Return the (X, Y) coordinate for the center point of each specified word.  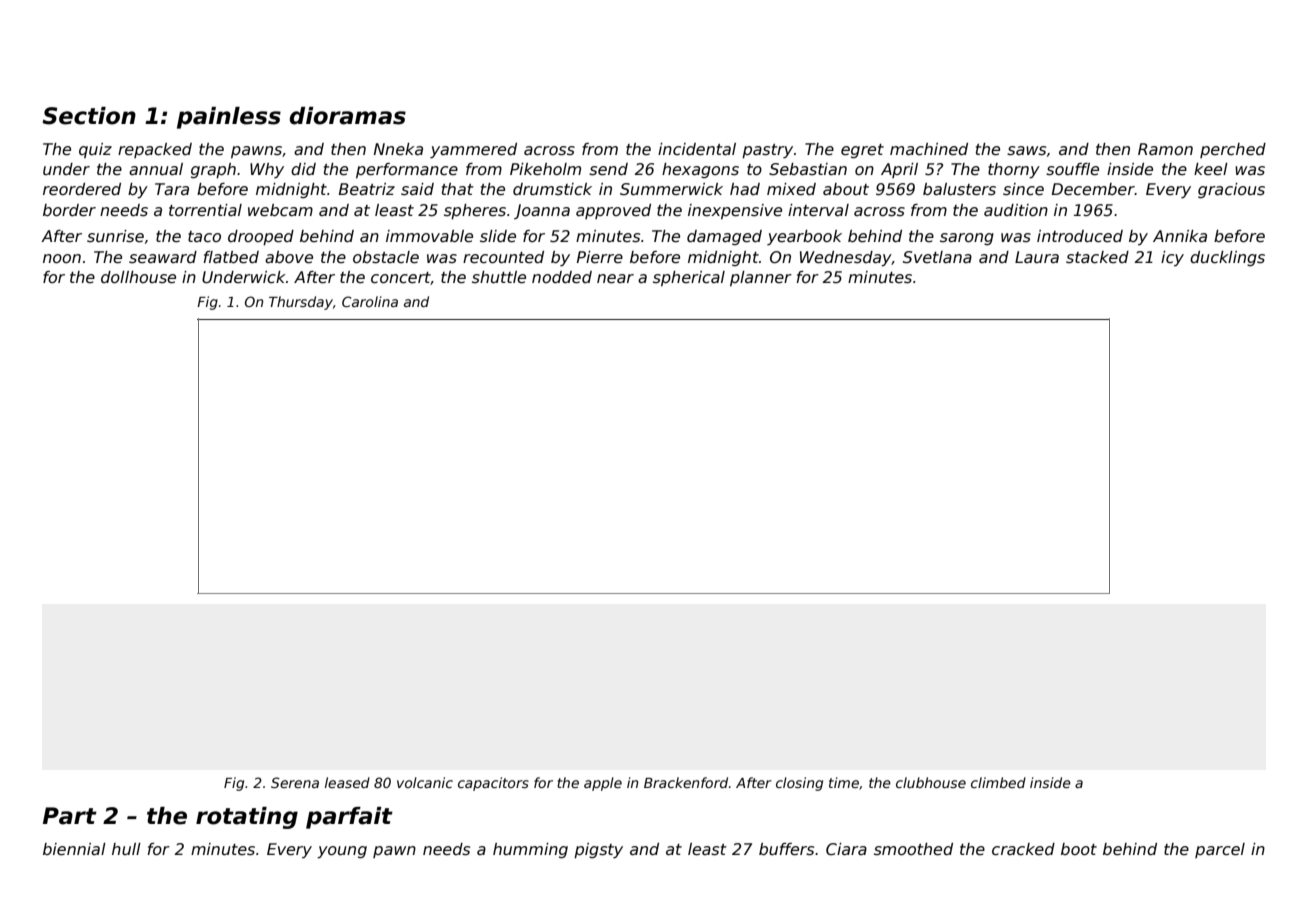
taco (204, 237)
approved (613, 211)
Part (70, 816)
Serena (295, 782)
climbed (998, 782)
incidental (697, 149)
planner (761, 278)
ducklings (1227, 258)
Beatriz (367, 189)
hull (126, 849)
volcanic (425, 782)
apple (603, 784)
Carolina (370, 301)
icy (1172, 258)
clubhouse (931, 782)
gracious (1231, 190)
